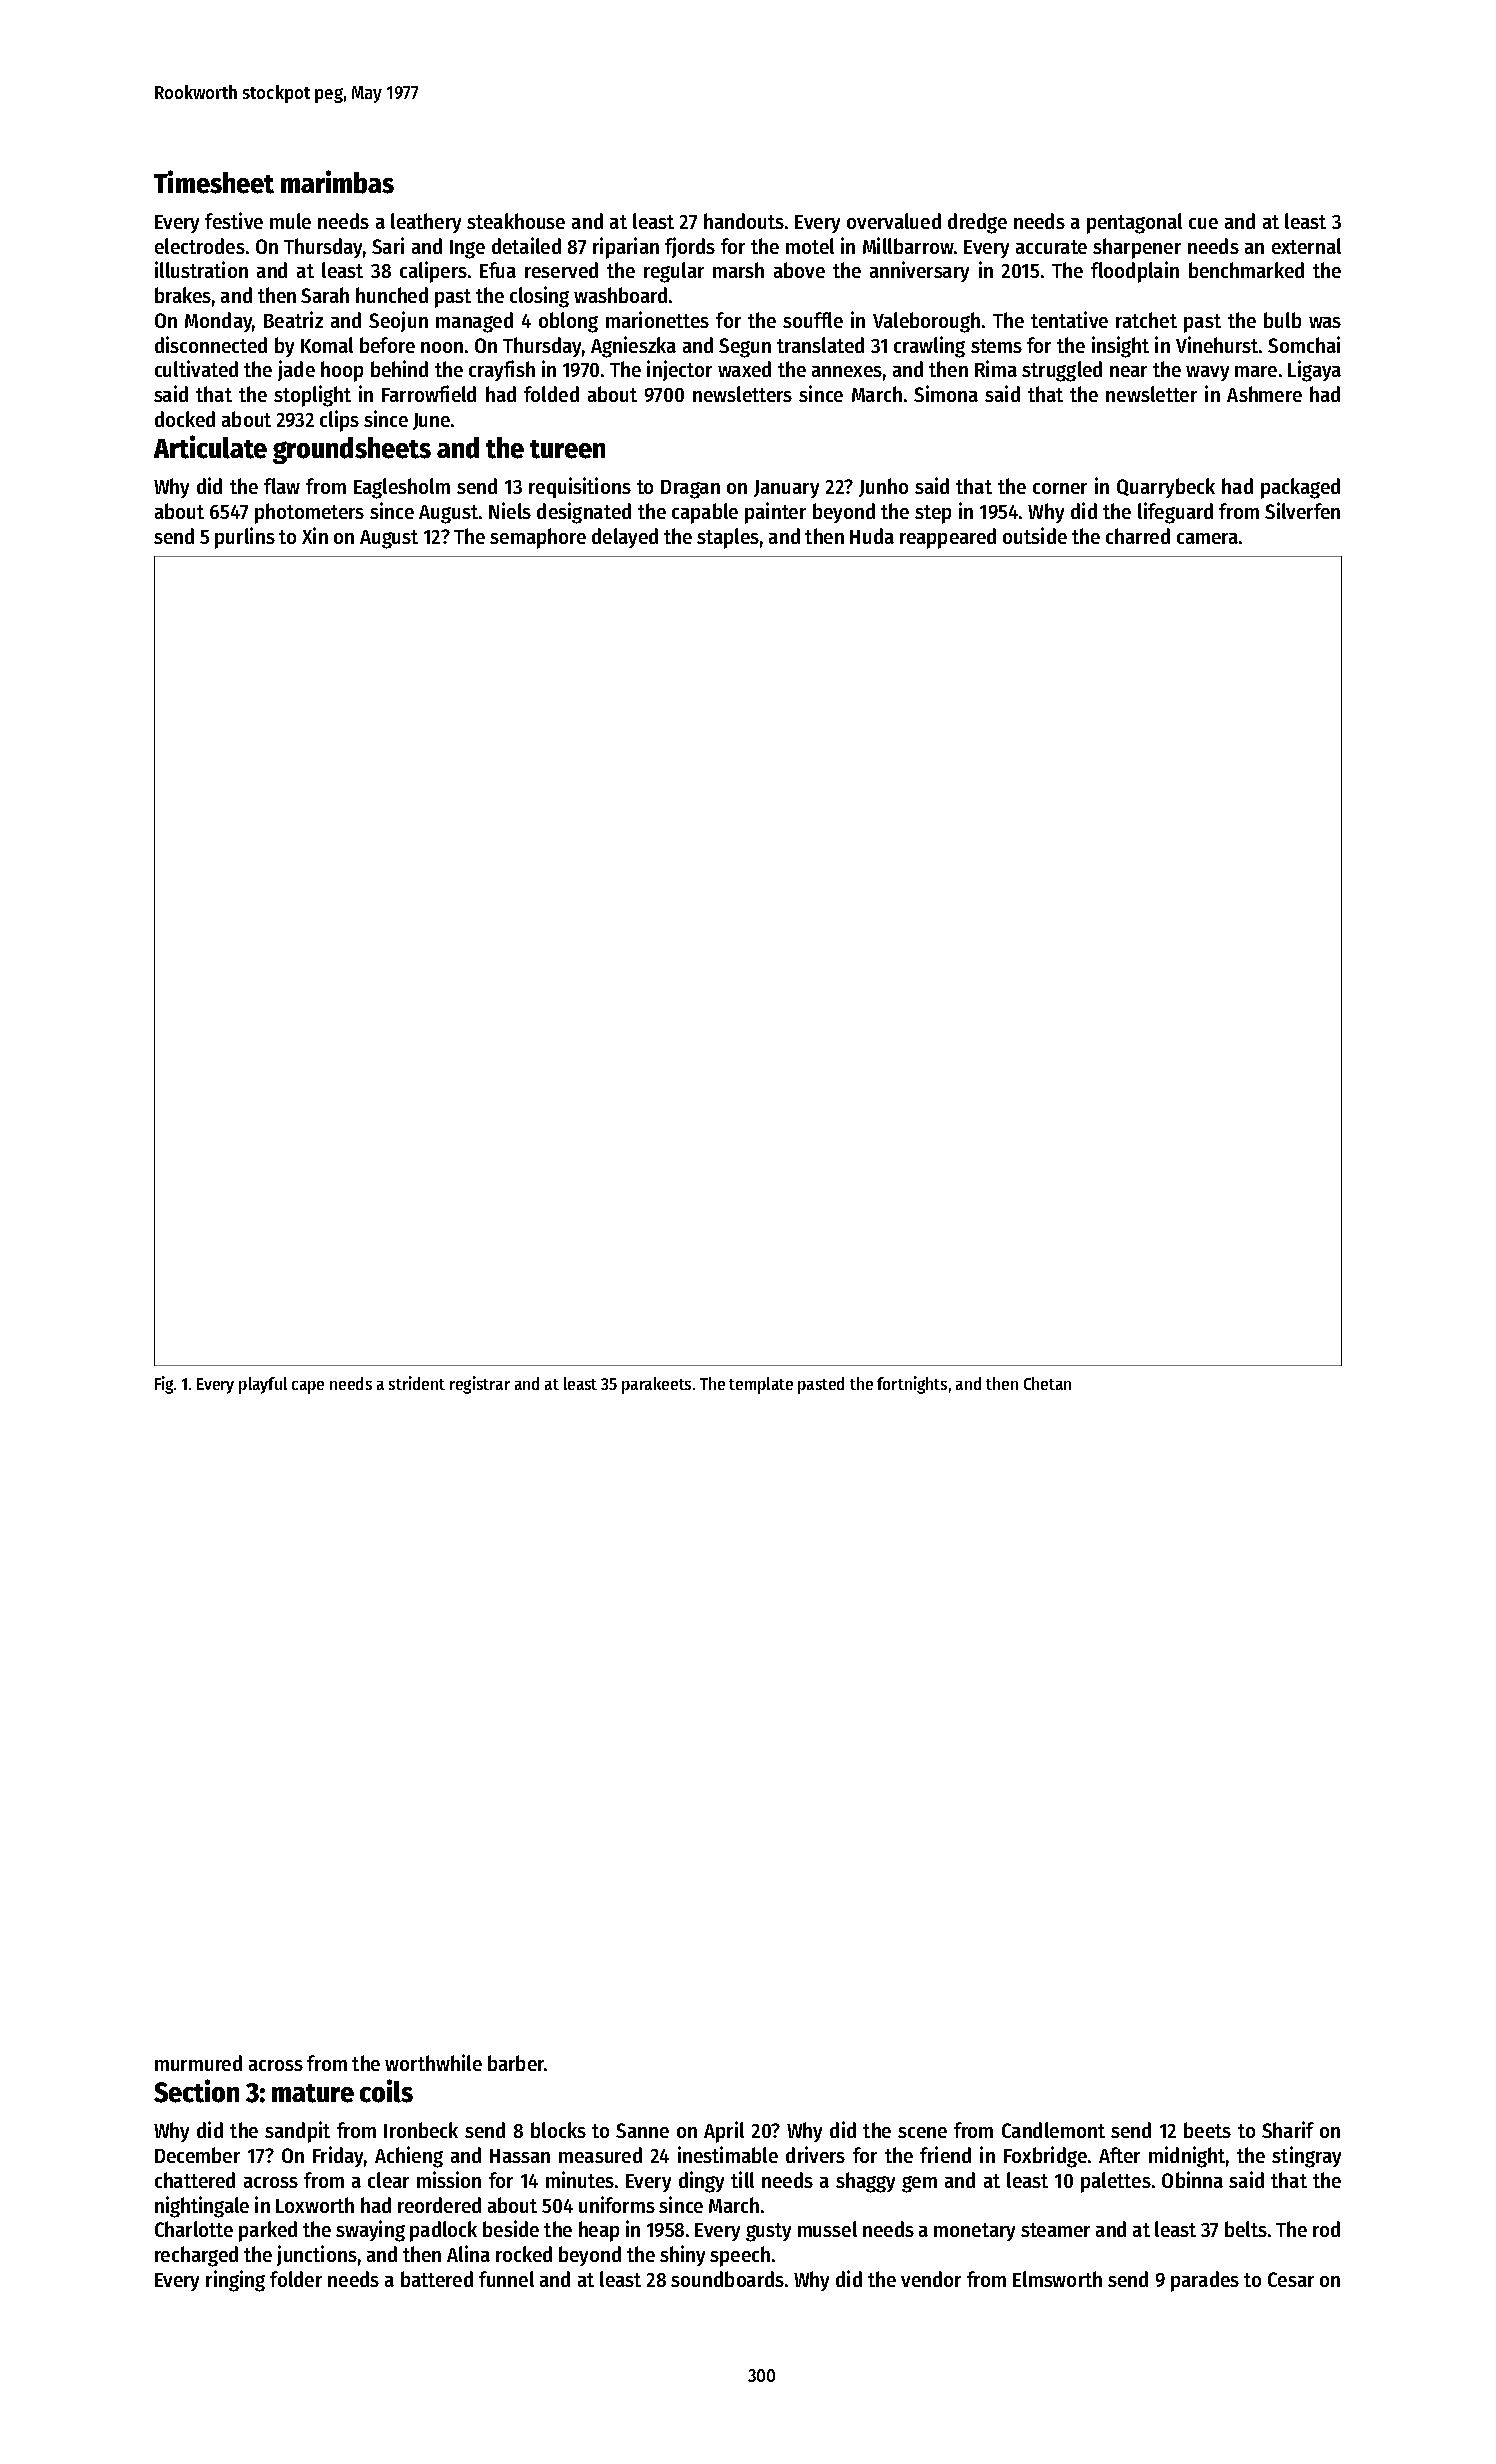 This image has width=1496, height=2464. Describe the element at coordinates (442, 347) in the image. I see `noon` at that location.
